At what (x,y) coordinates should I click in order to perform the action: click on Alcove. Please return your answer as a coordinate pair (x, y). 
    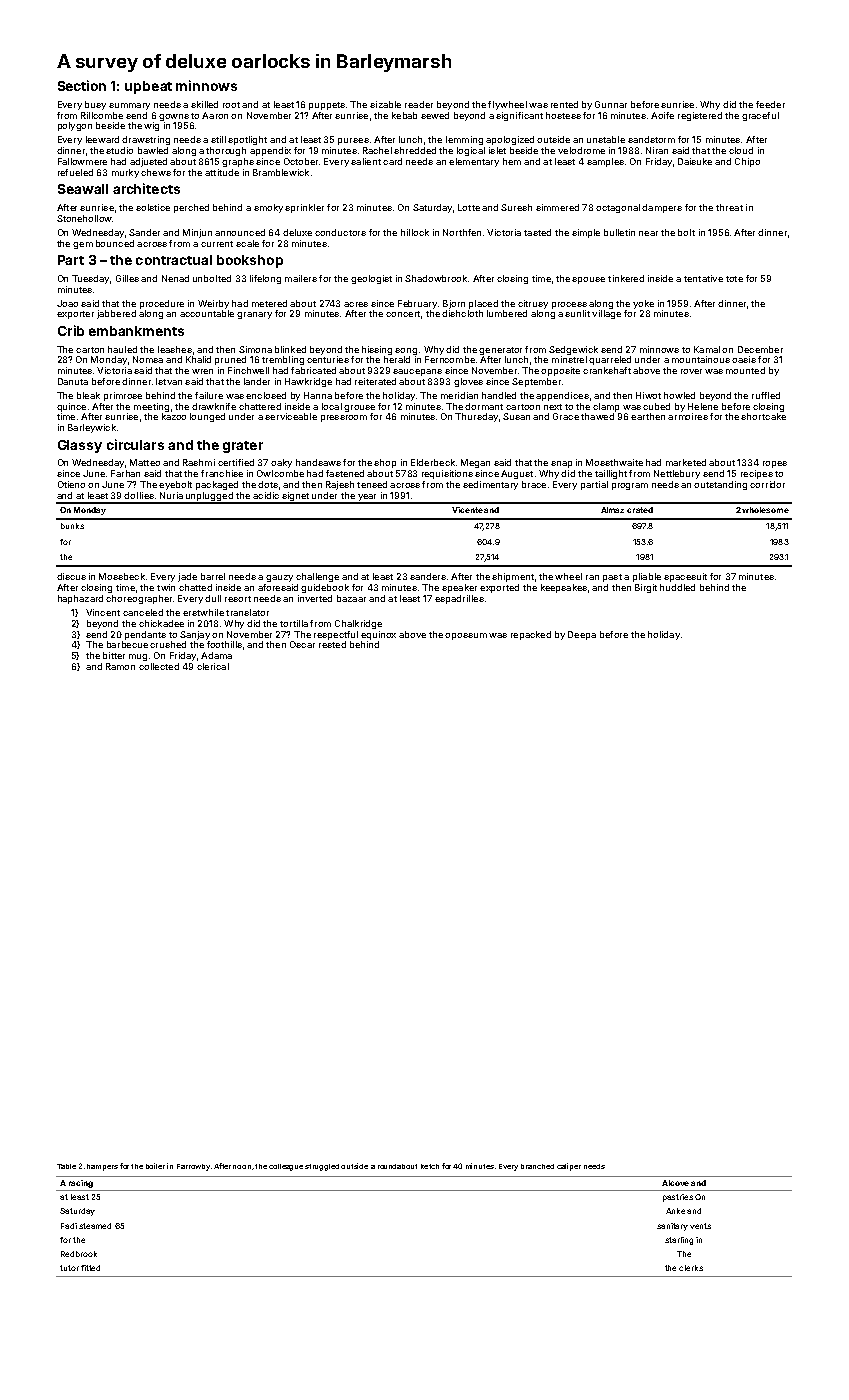
    Looking at the image, I should click on (675, 1183).
